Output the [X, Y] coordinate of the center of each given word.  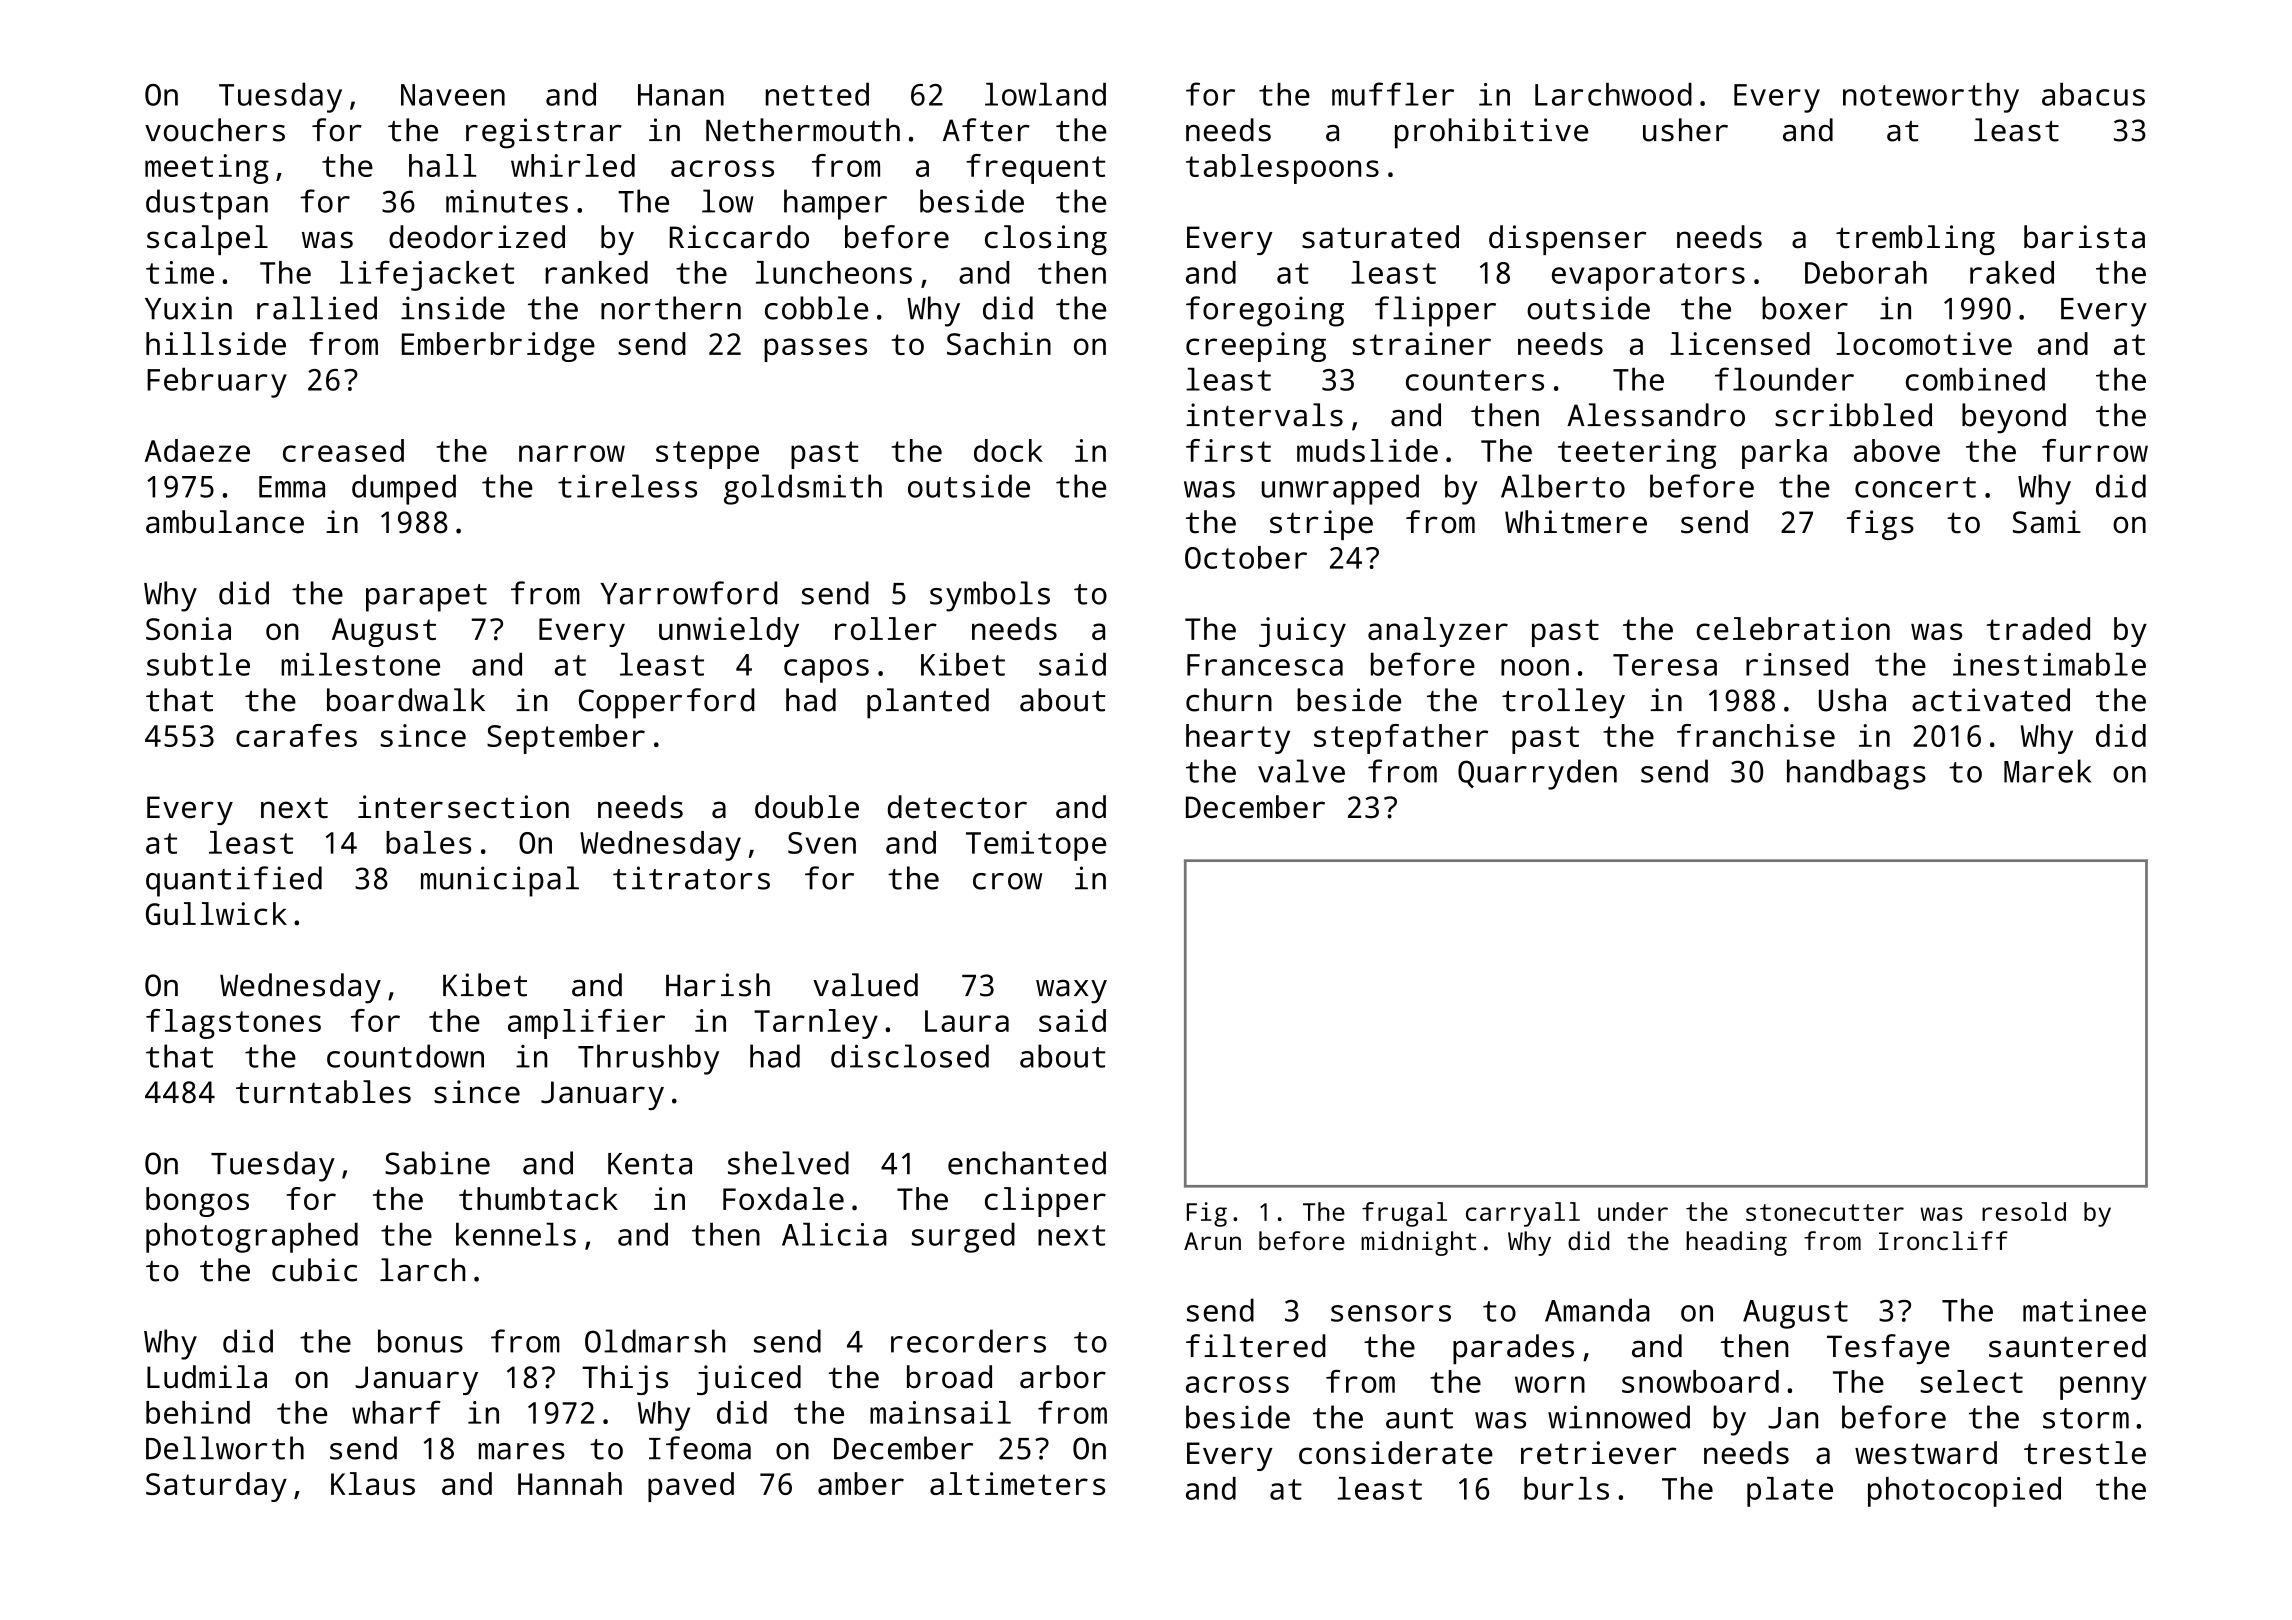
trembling [1915, 240]
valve [1301, 771]
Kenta [650, 1164]
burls [1566, 1488]
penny [2103, 1388]
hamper [835, 204]
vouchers [215, 130]
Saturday [216, 1487]
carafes [296, 735]
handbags [1856, 774]
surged [963, 1238]
